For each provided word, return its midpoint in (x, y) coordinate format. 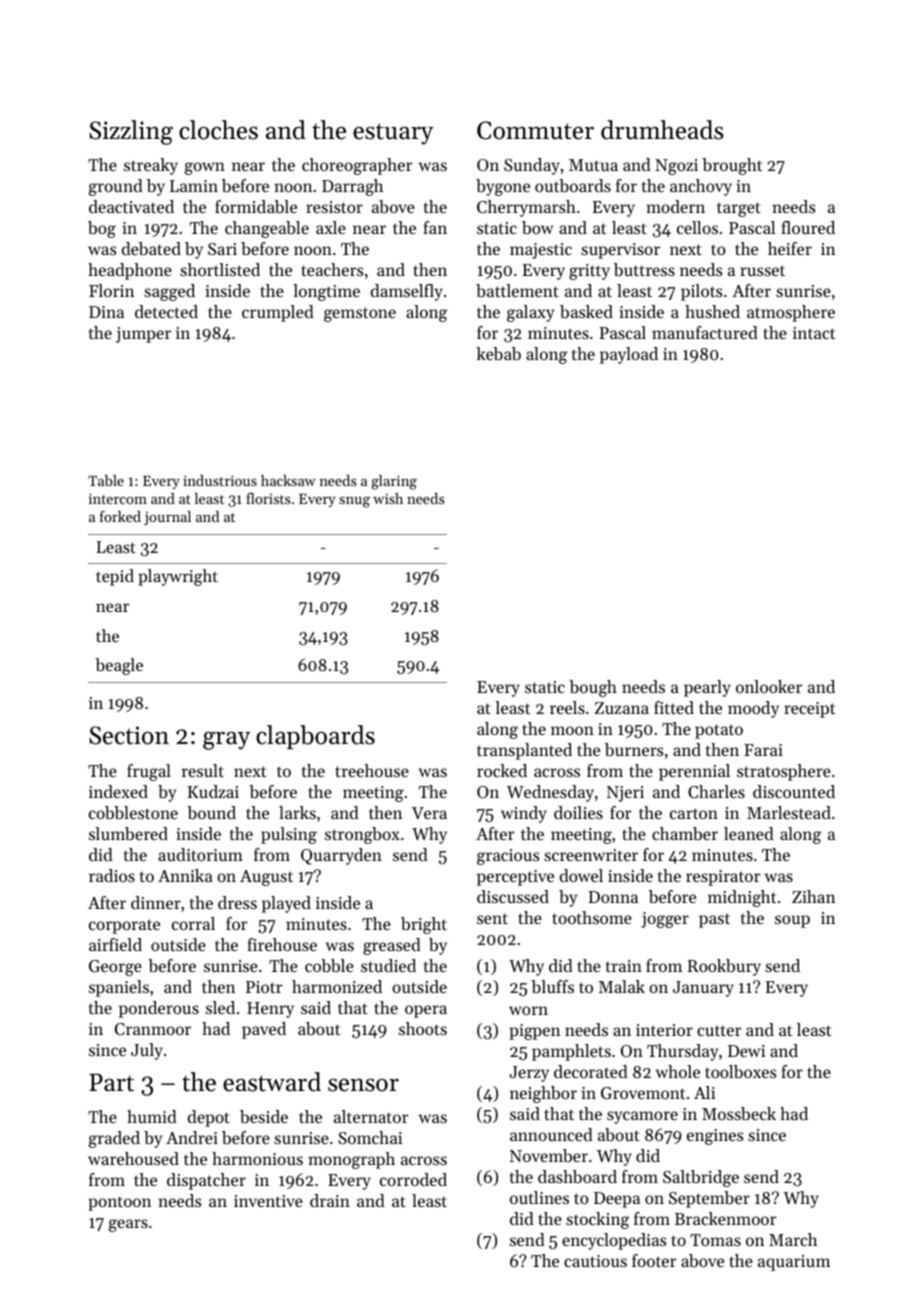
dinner (156, 902)
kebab (498, 353)
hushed (712, 311)
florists (268, 498)
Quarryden (341, 856)
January (703, 989)
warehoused (133, 1158)
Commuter (535, 130)
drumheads (662, 130)
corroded (413, 1179)
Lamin (194, 186)
